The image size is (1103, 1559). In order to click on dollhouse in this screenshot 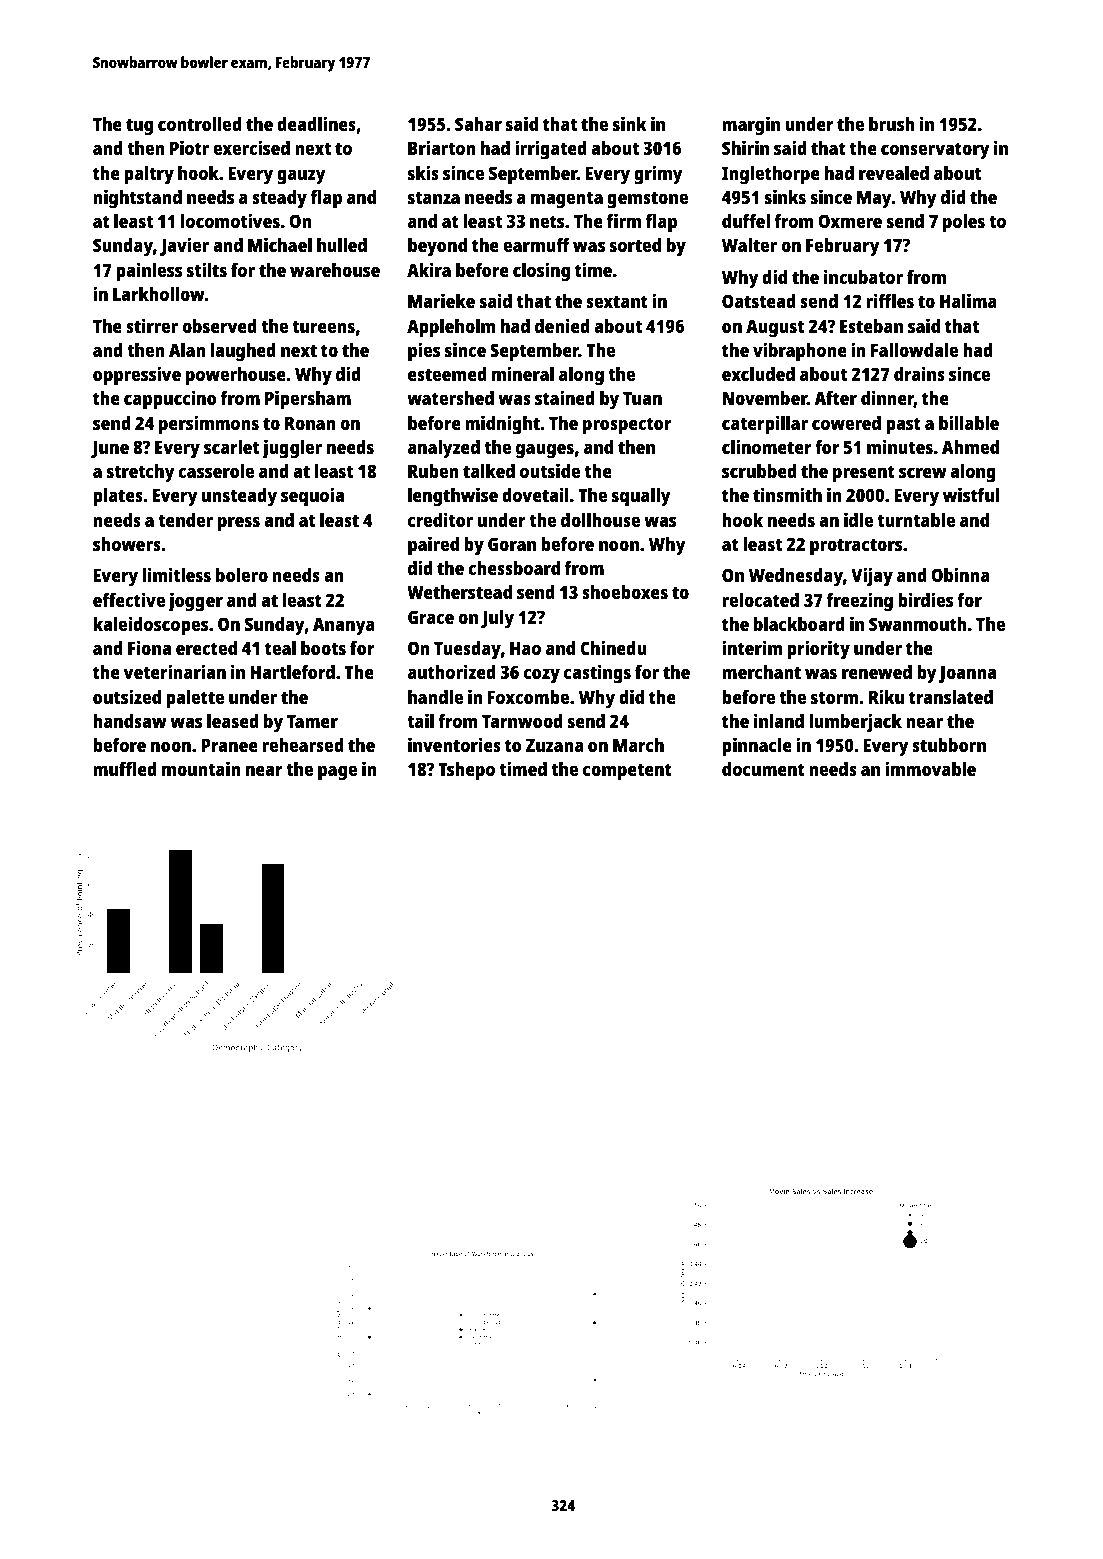, I will do `click(600, 520)`.
